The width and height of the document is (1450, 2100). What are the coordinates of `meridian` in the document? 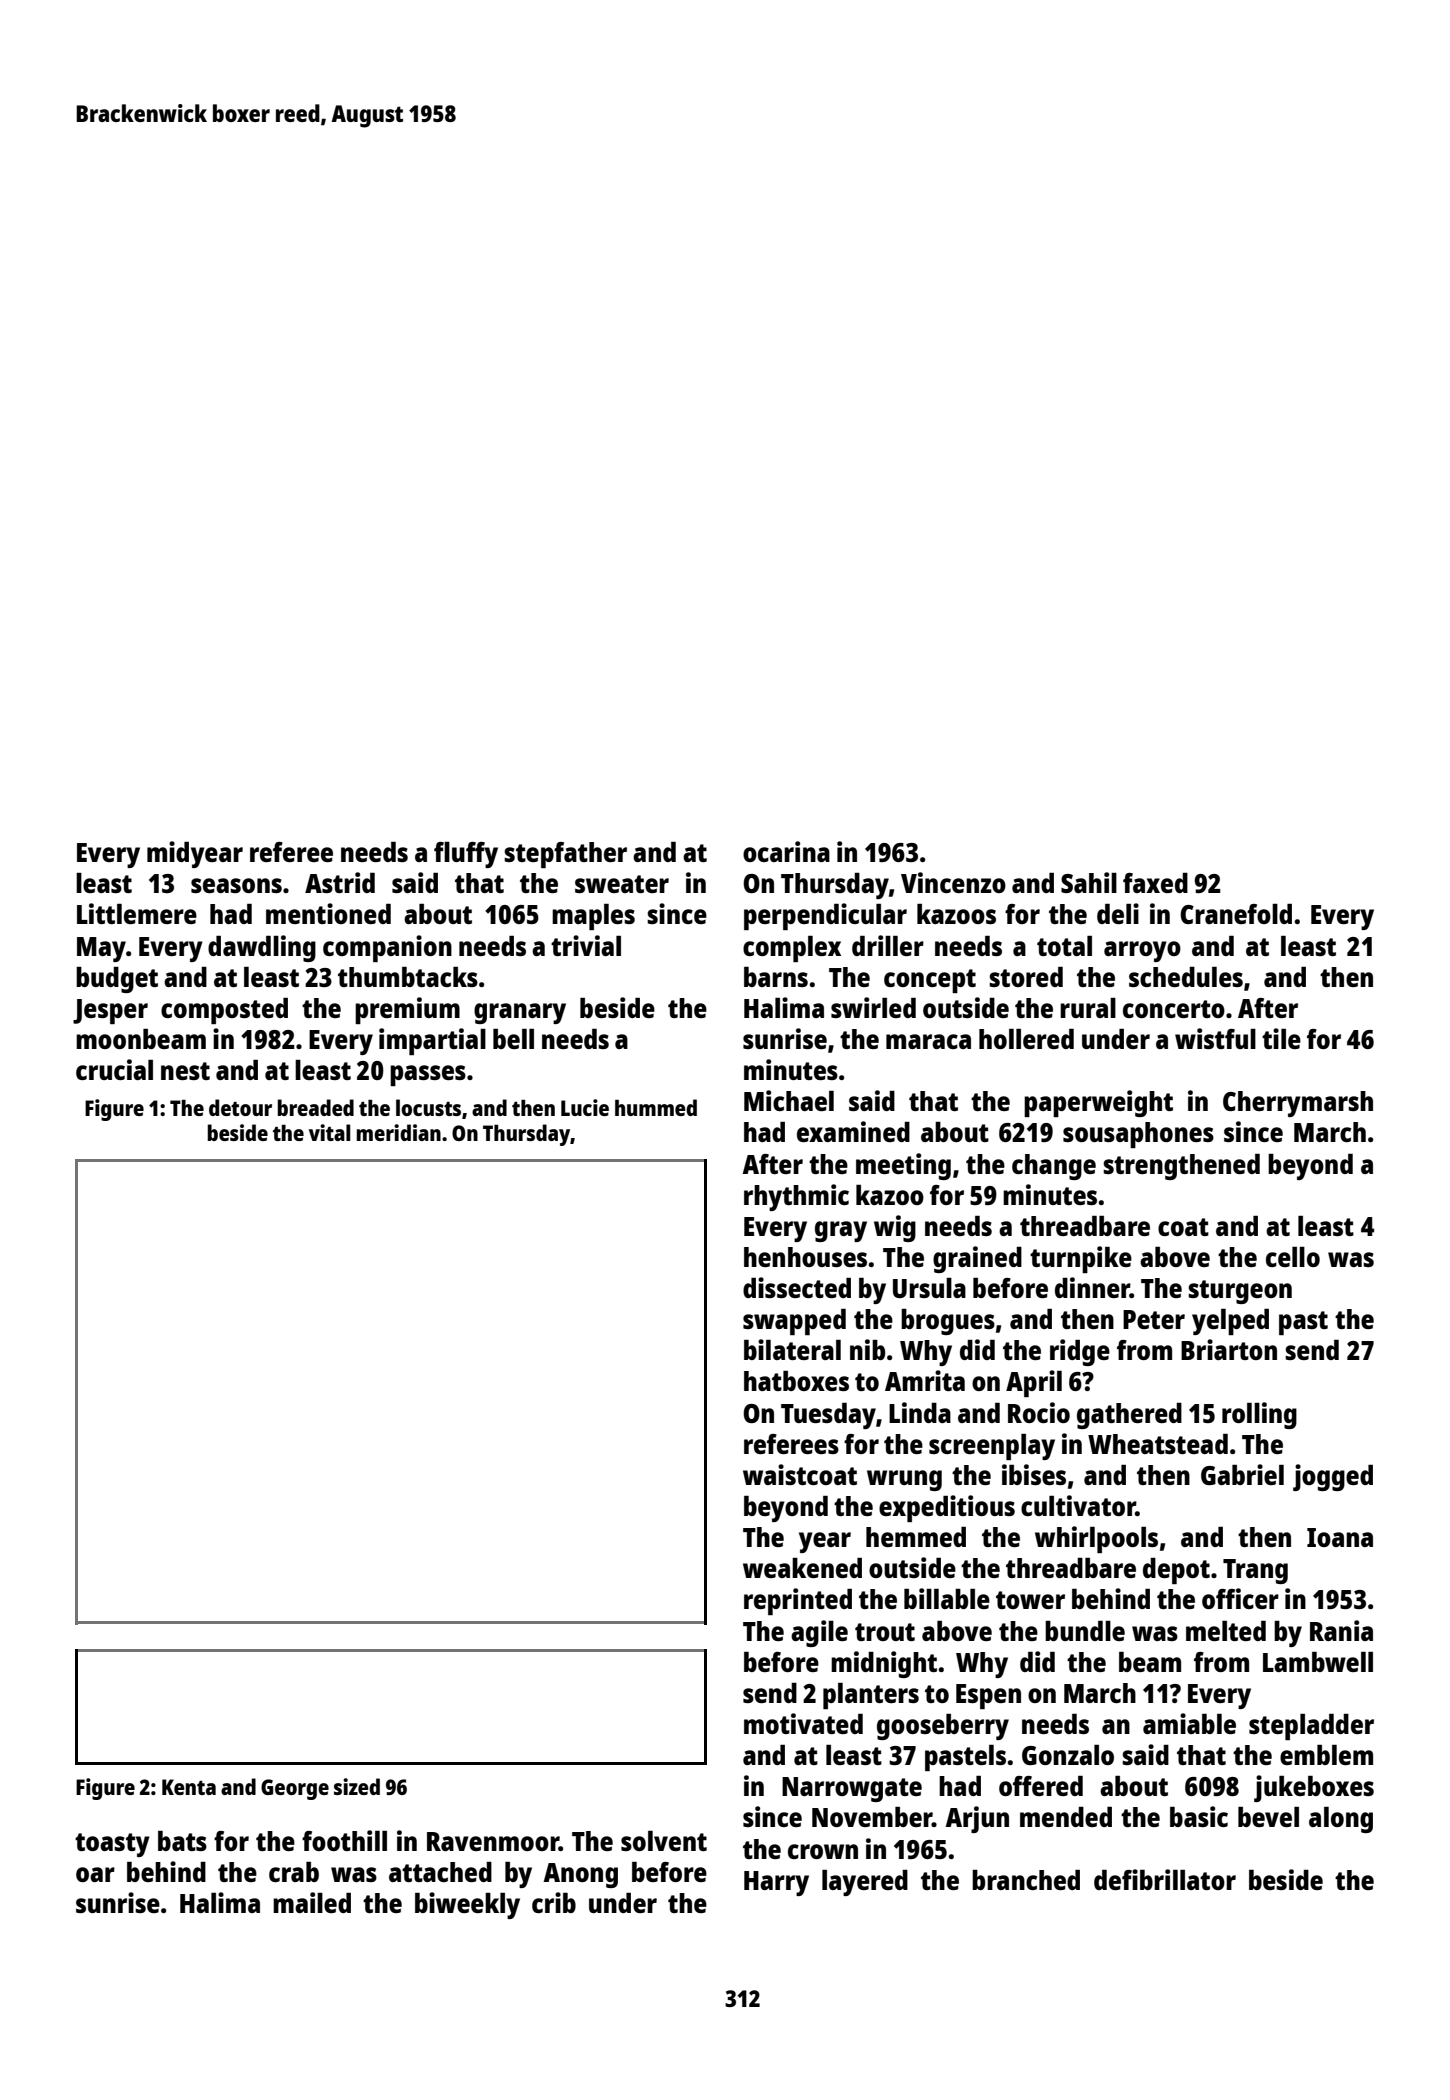 It's located at (398, 1132).
